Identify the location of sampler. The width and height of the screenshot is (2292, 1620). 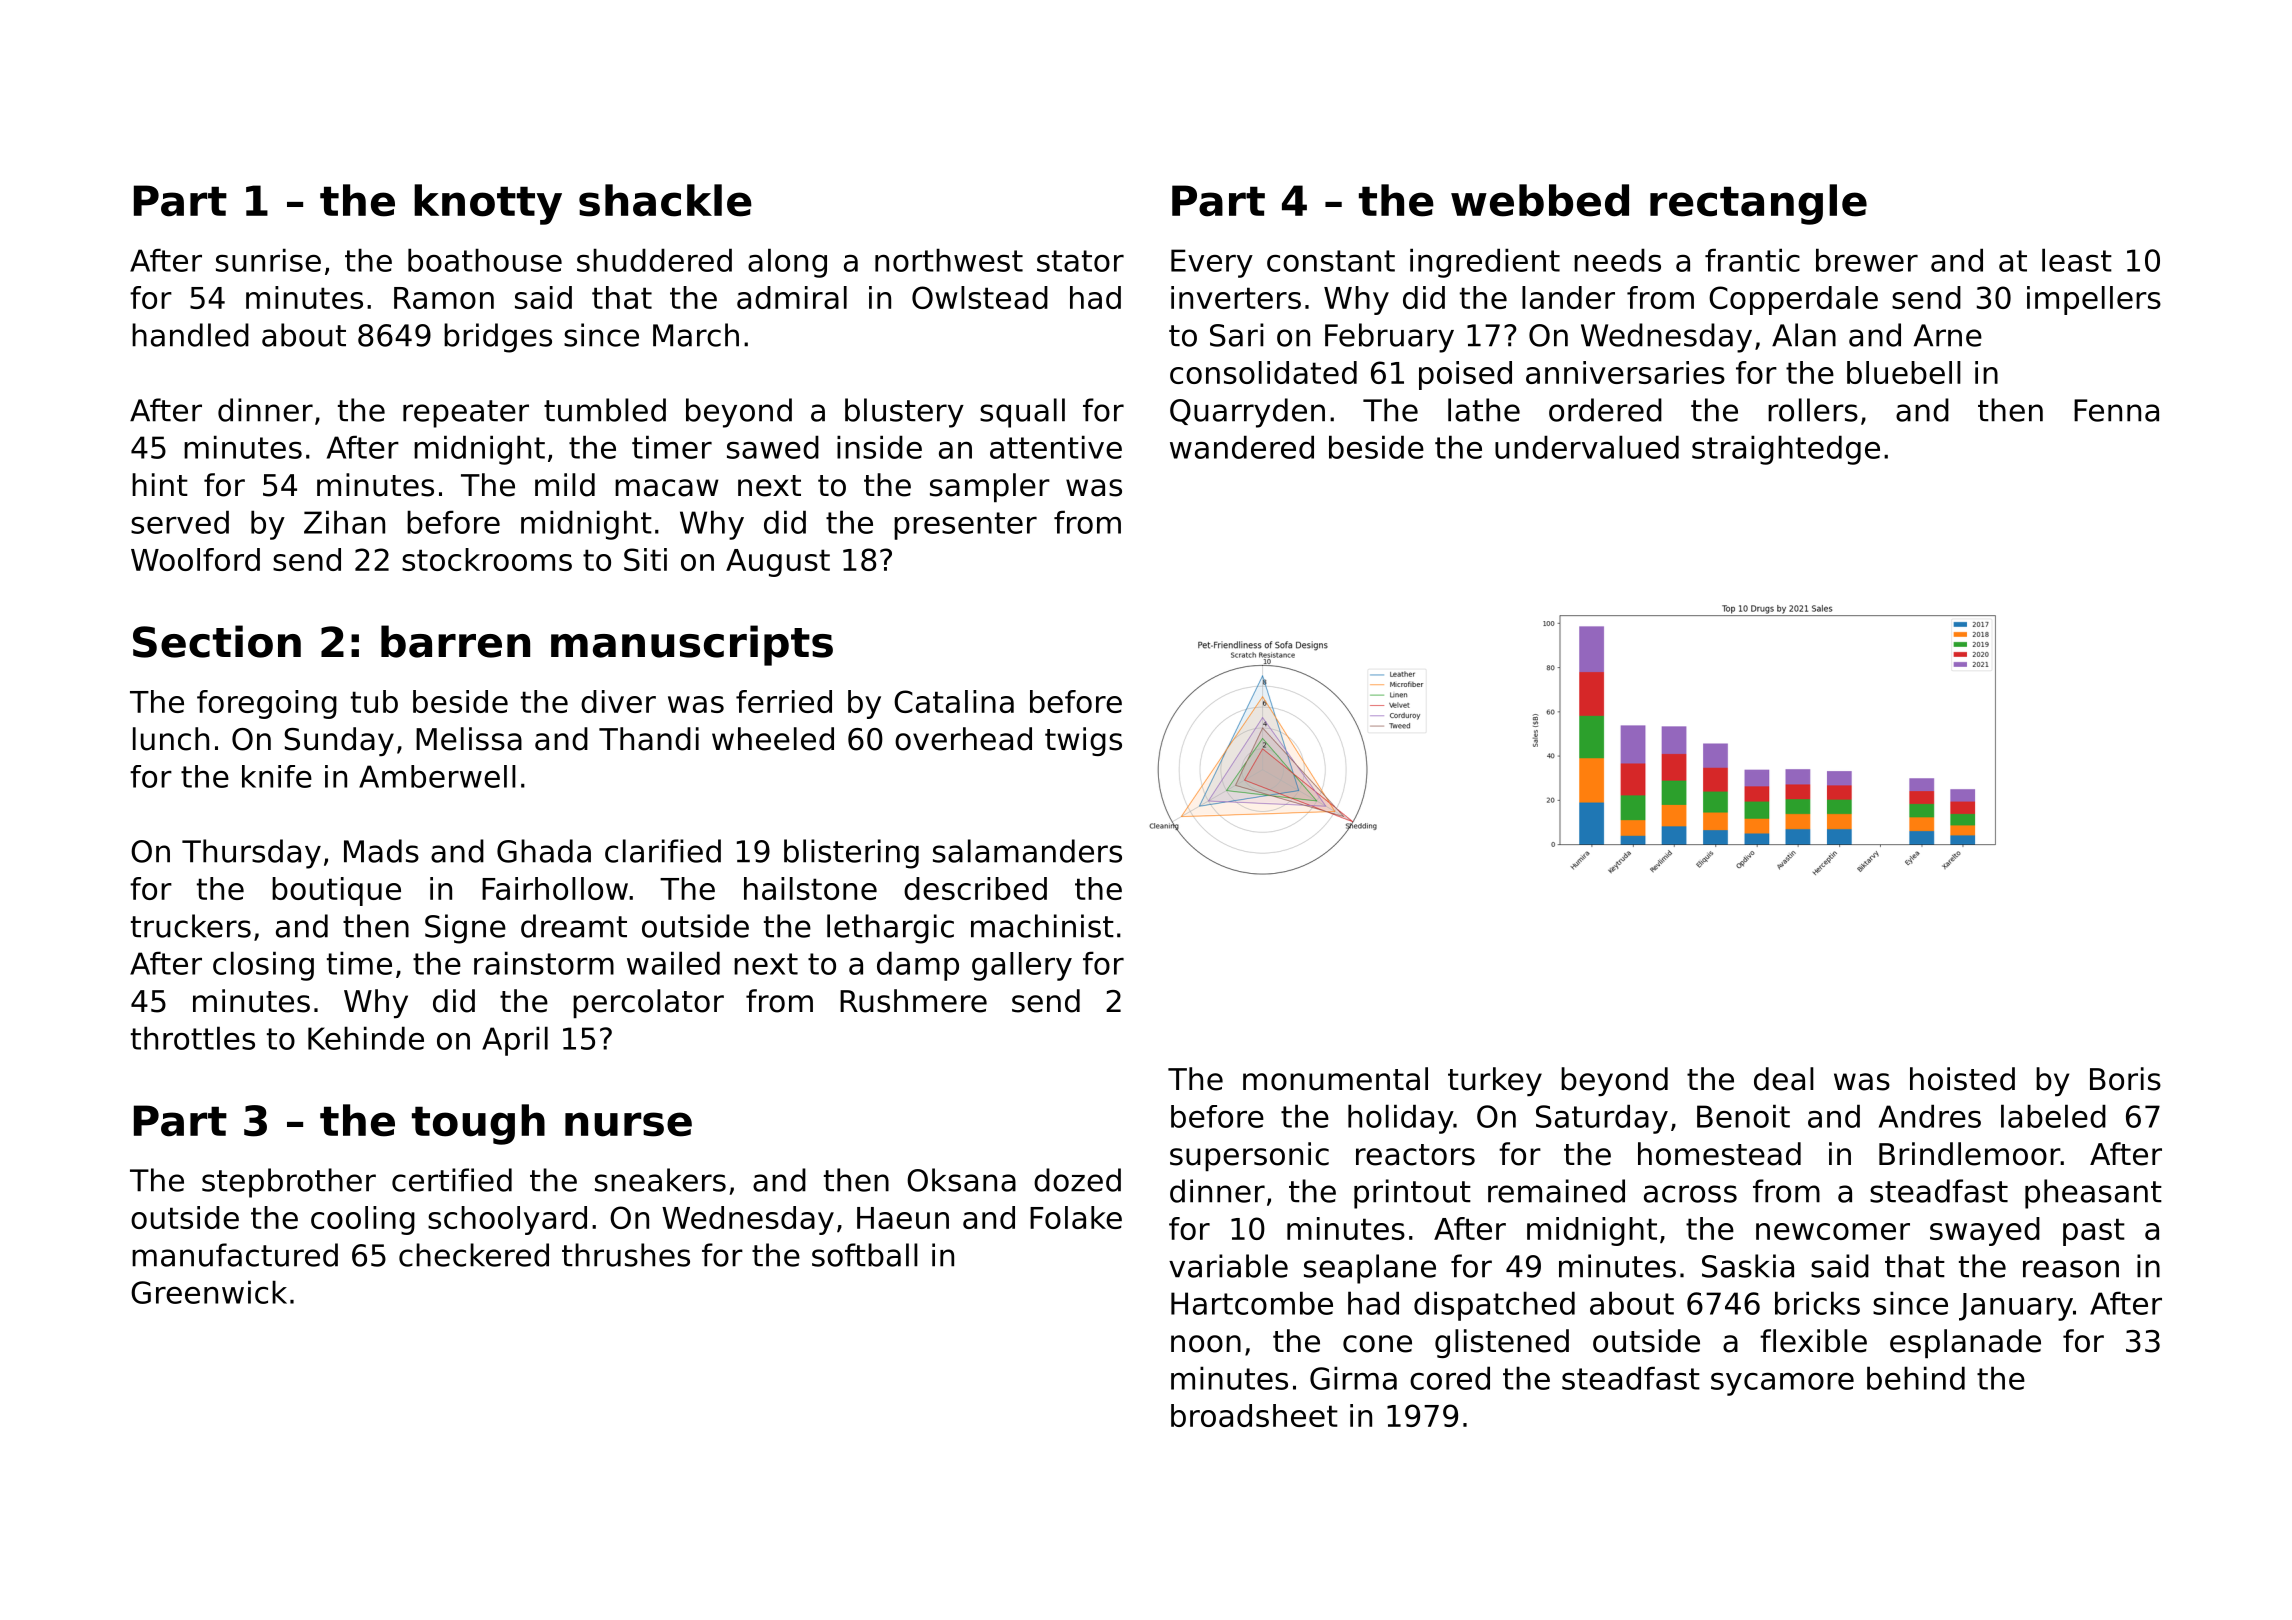
(990, 487).
